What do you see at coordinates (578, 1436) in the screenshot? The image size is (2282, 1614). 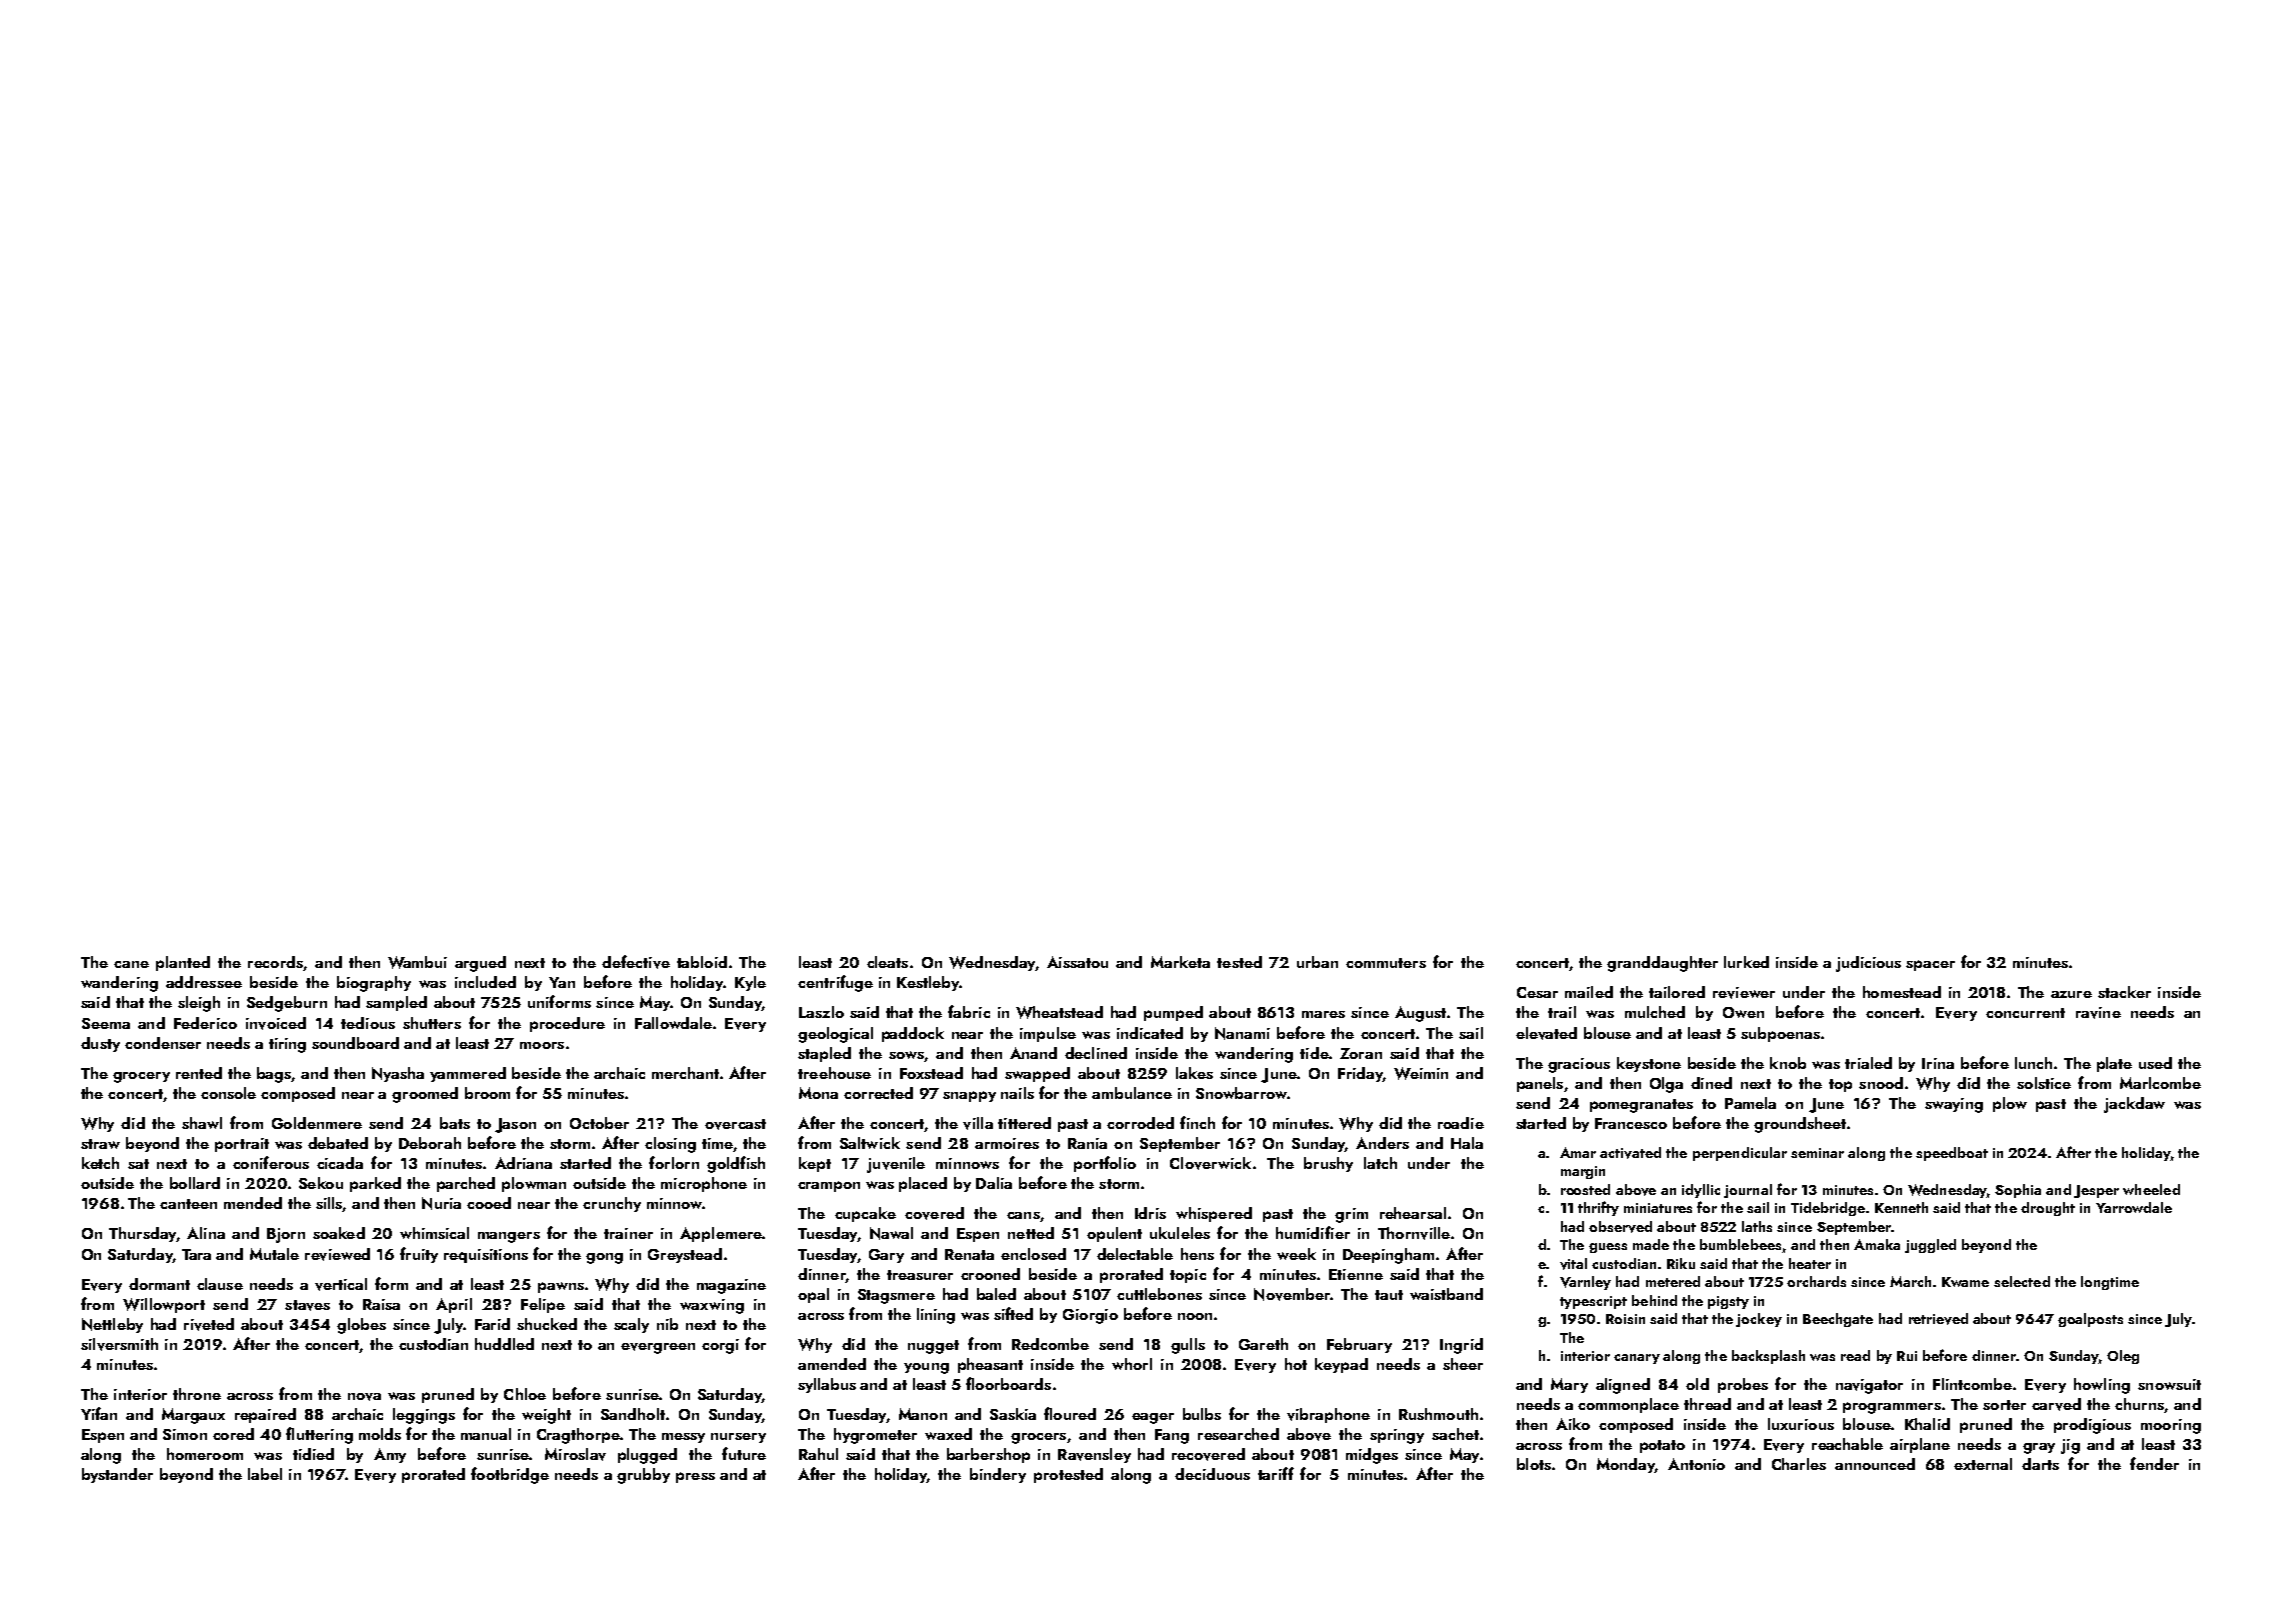 I see `Cragthorpe` at bounding box center [578, 1436].
